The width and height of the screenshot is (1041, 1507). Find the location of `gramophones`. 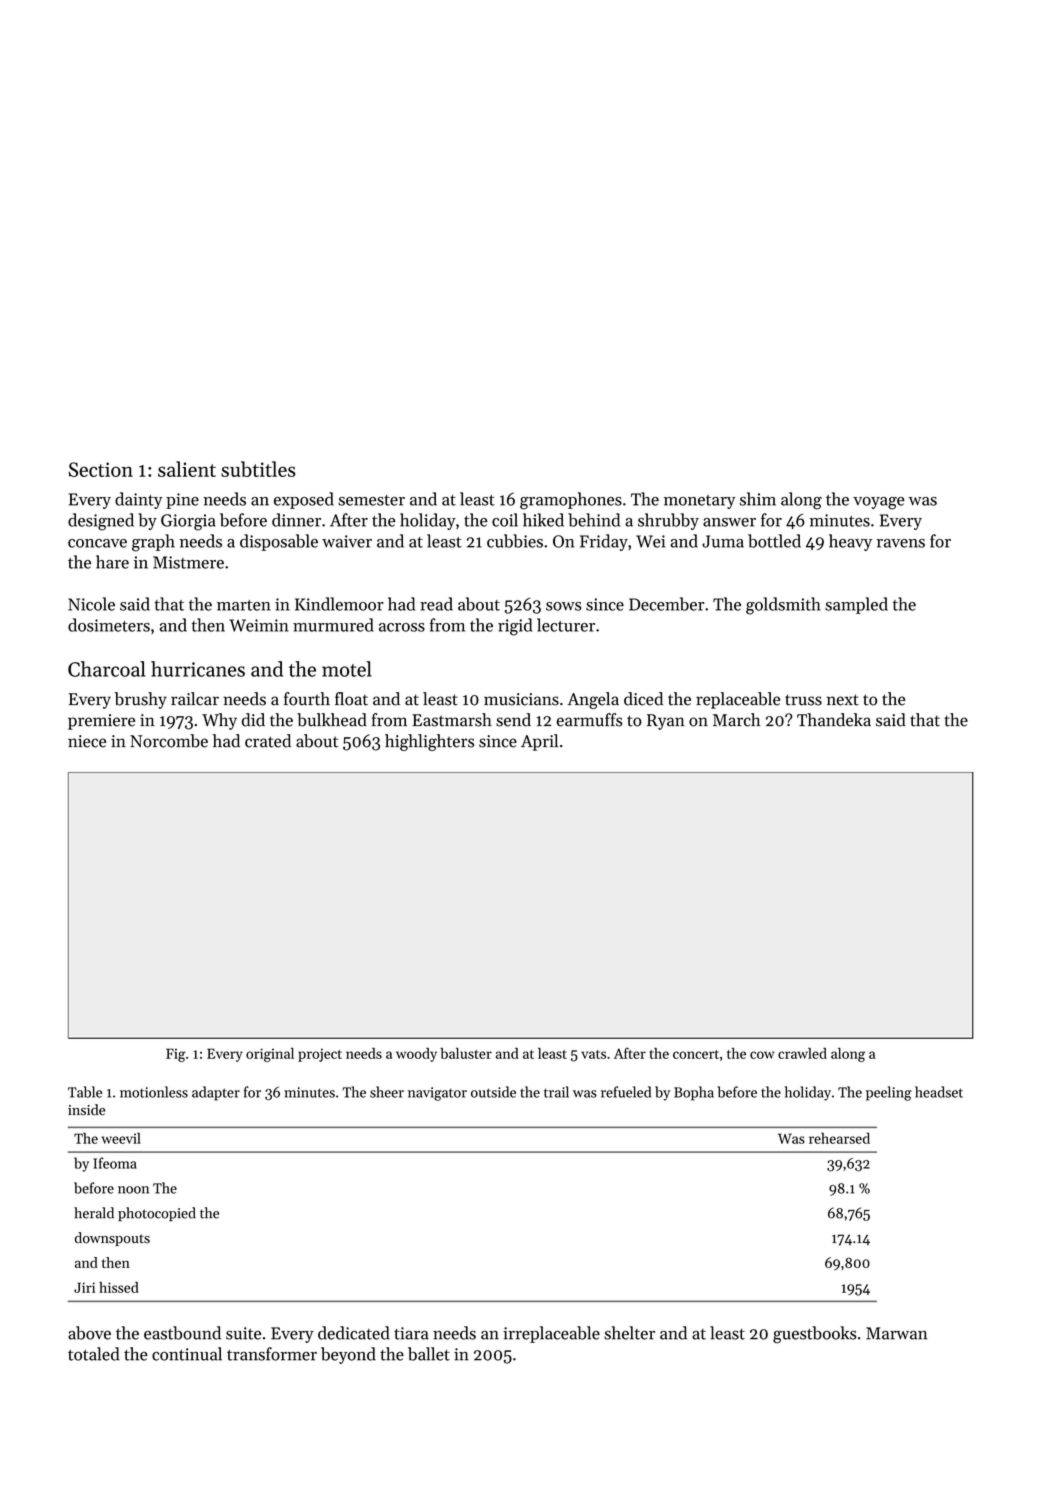

gramophones is located at coordinates (571, 501).
